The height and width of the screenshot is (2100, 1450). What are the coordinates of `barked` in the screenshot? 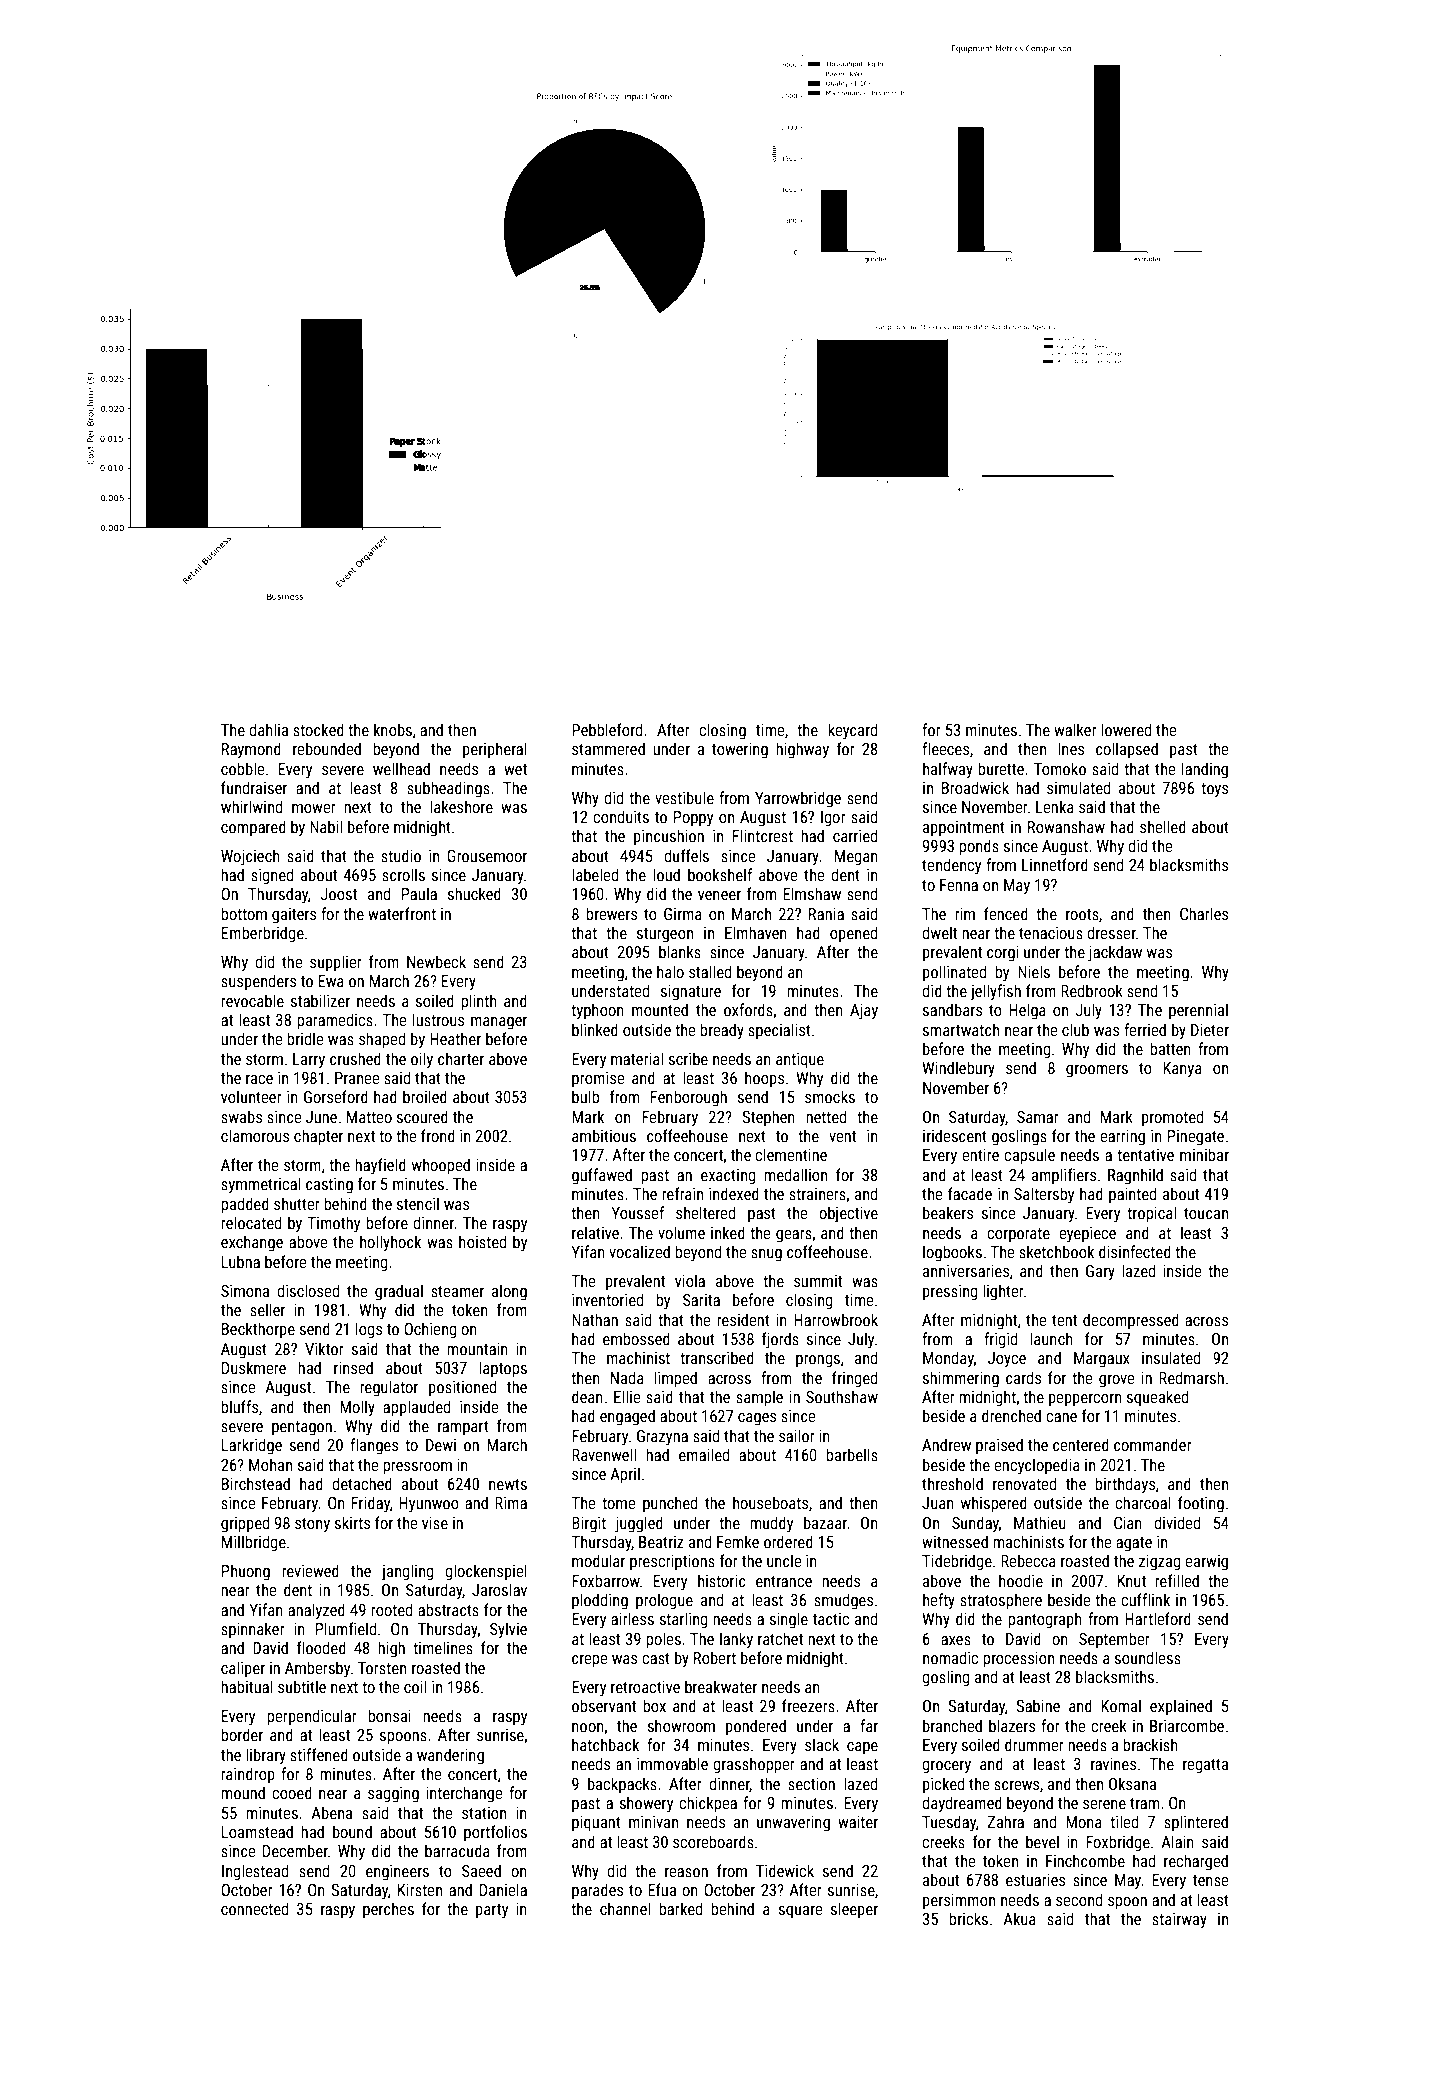 It's located at (680, 1908).
